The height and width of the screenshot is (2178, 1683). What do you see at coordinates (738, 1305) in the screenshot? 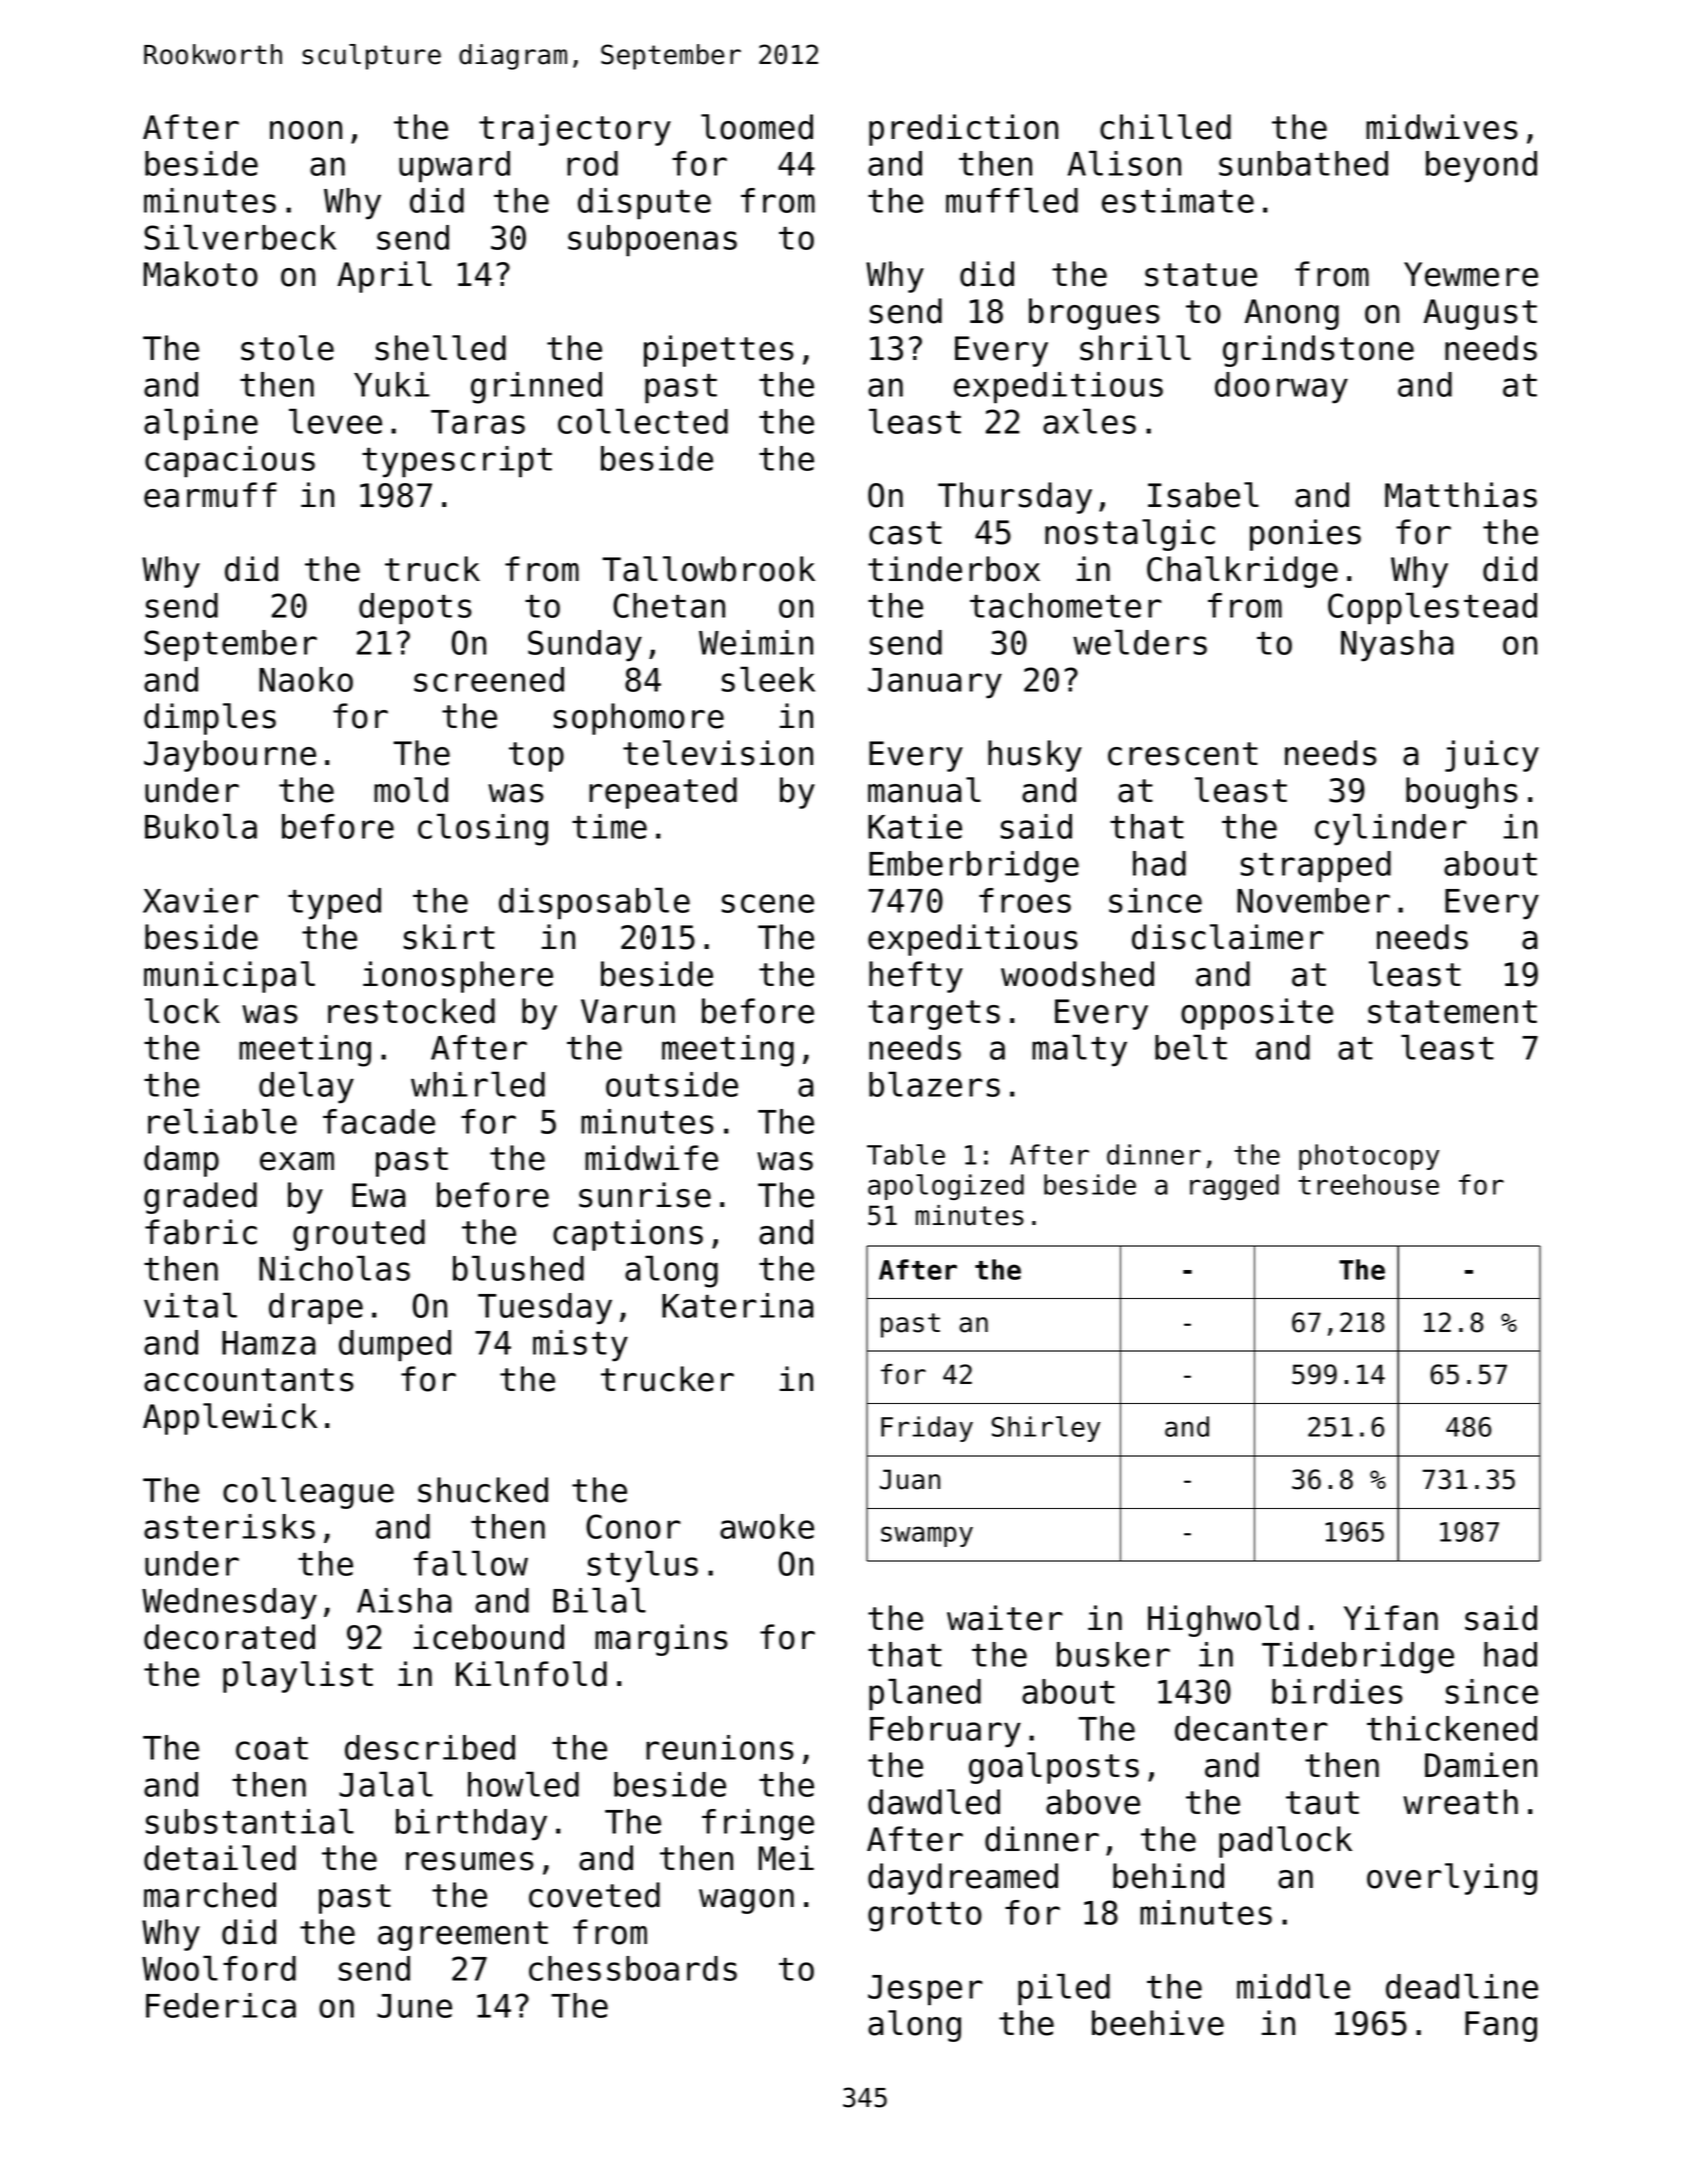
I see `Katerina` at bounding box center [738, 1305].
